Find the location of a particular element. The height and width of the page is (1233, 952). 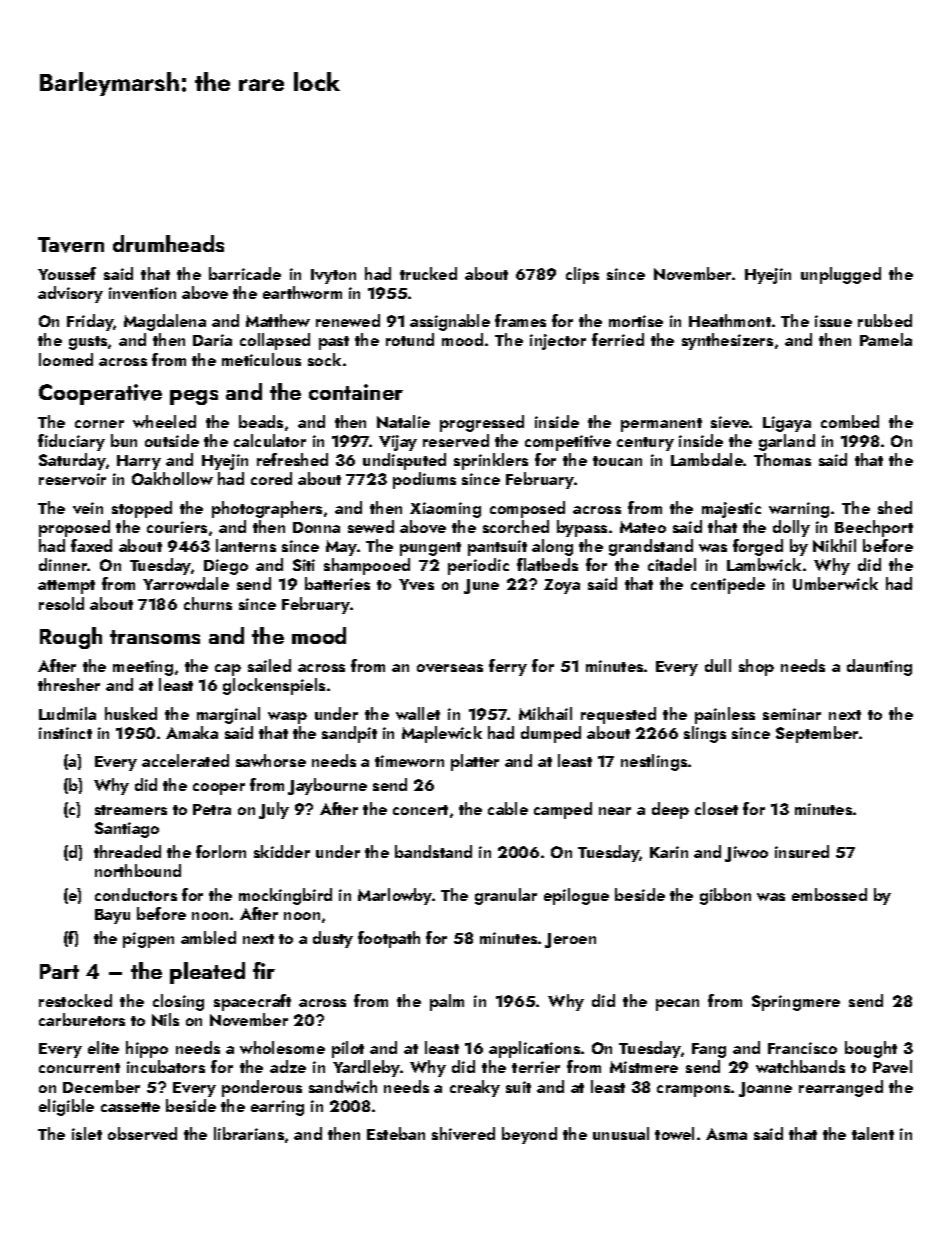

Jiwoo is located at coordinates (746, 854).
